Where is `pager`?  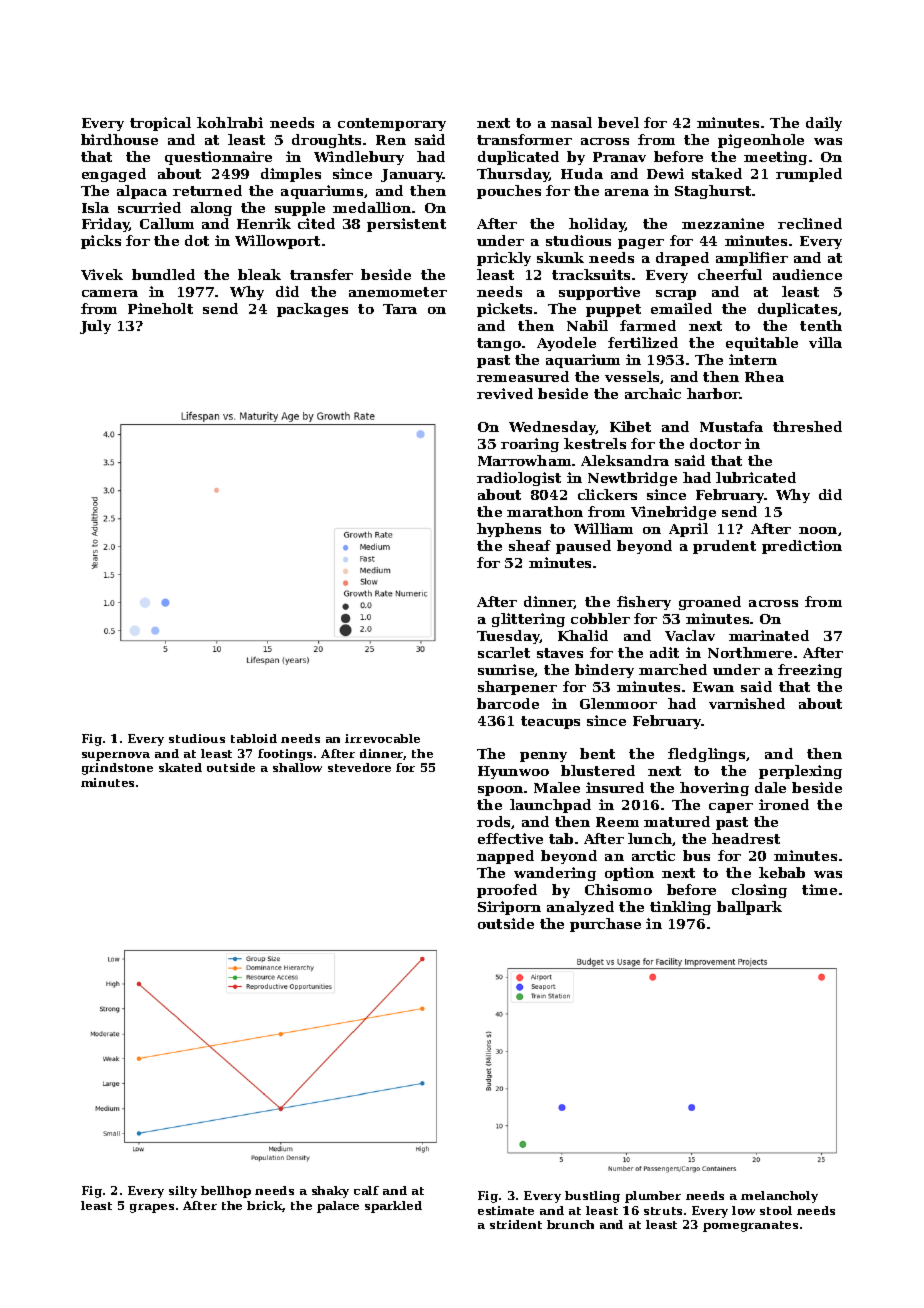
pager is located at coordinates (641, 244).
